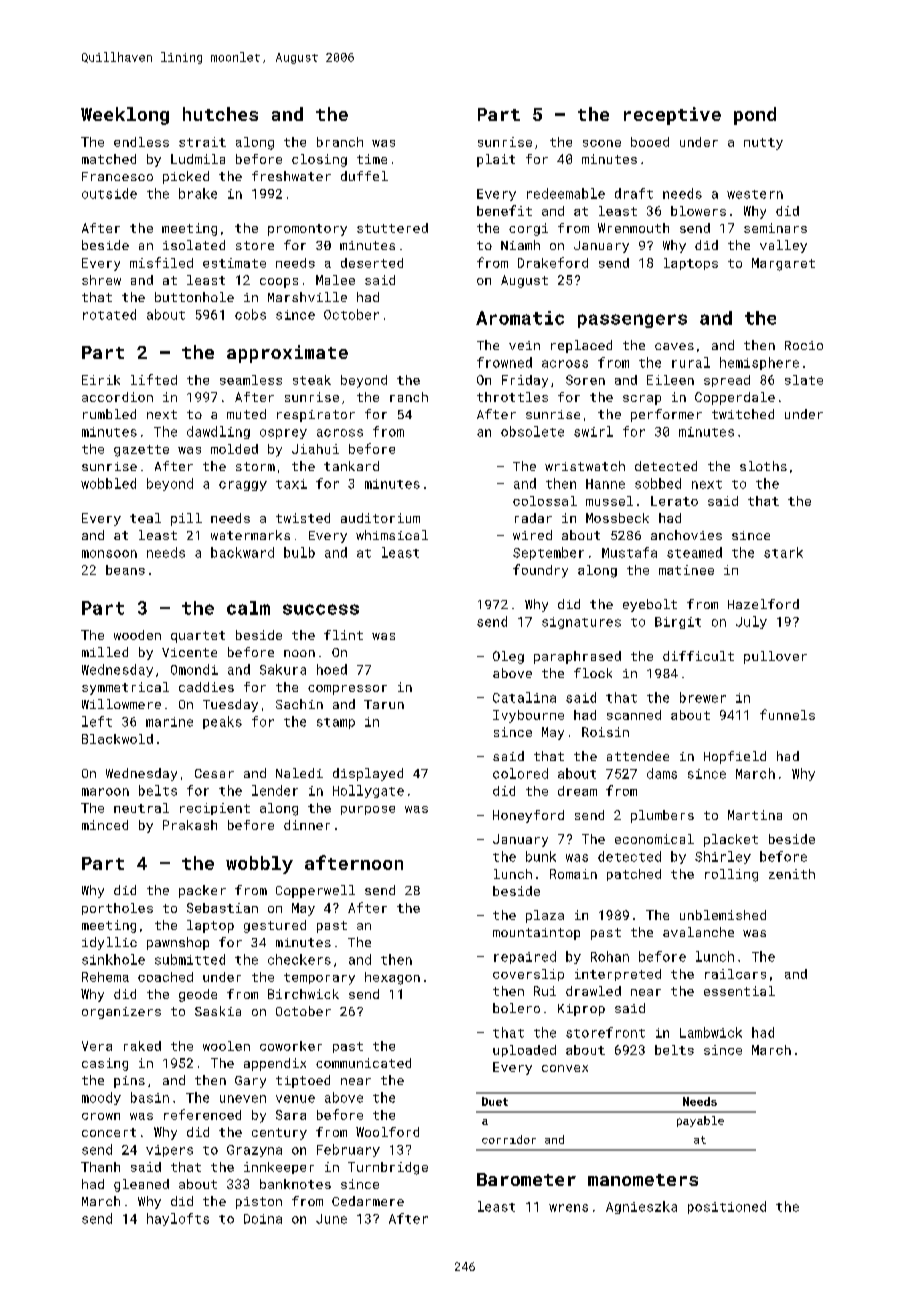 This screenshot has height=1316, width=908. I want to click on slate, so click(804, 380).
